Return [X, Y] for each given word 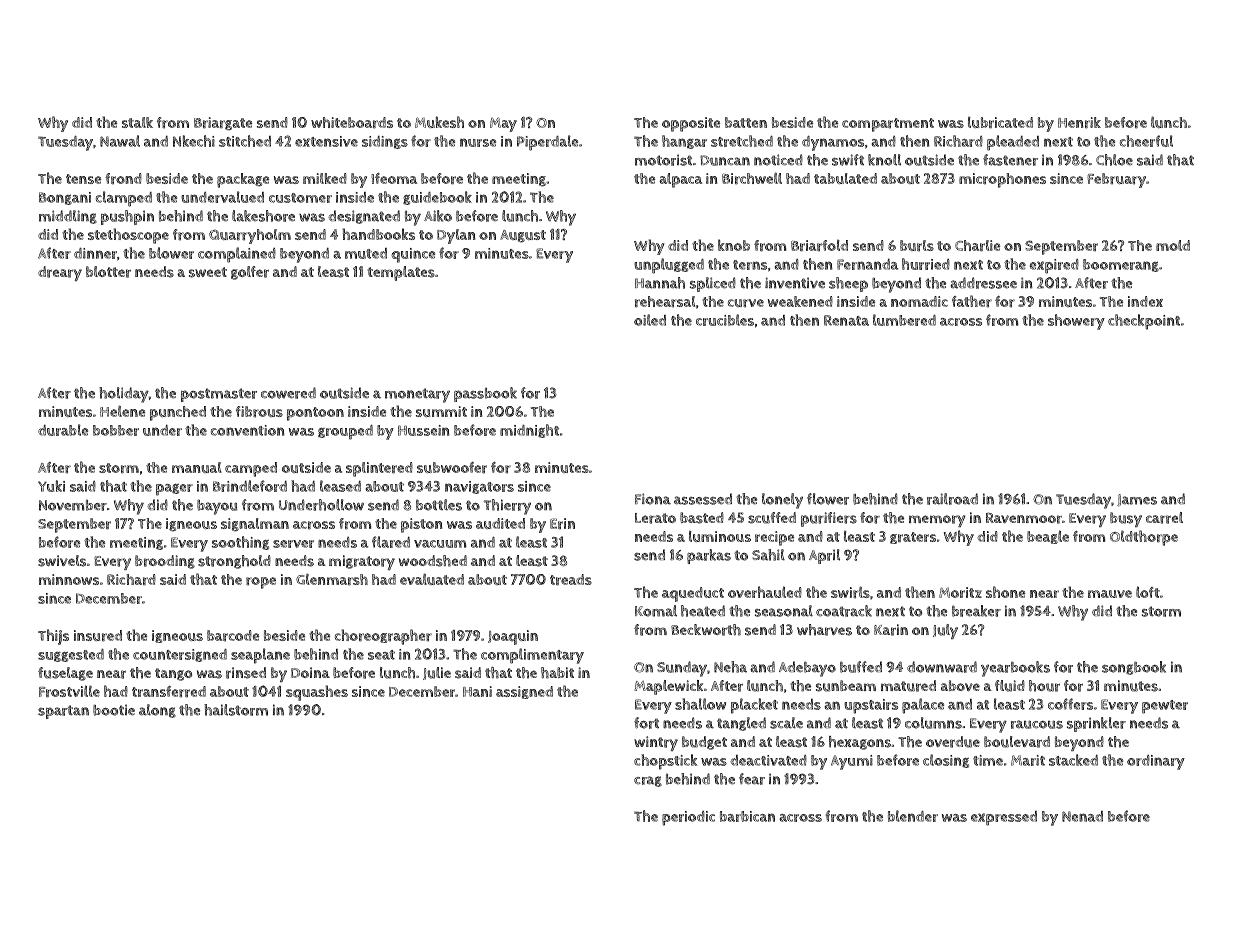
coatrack [844, 611]
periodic [688, 818]
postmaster [219, 395]
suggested [71, 655]
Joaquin [513, 637]
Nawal [120, 141]
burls [917, 245]
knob [734, 245]
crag [648, 781]
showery [1076, 322]
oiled [650, 320]
